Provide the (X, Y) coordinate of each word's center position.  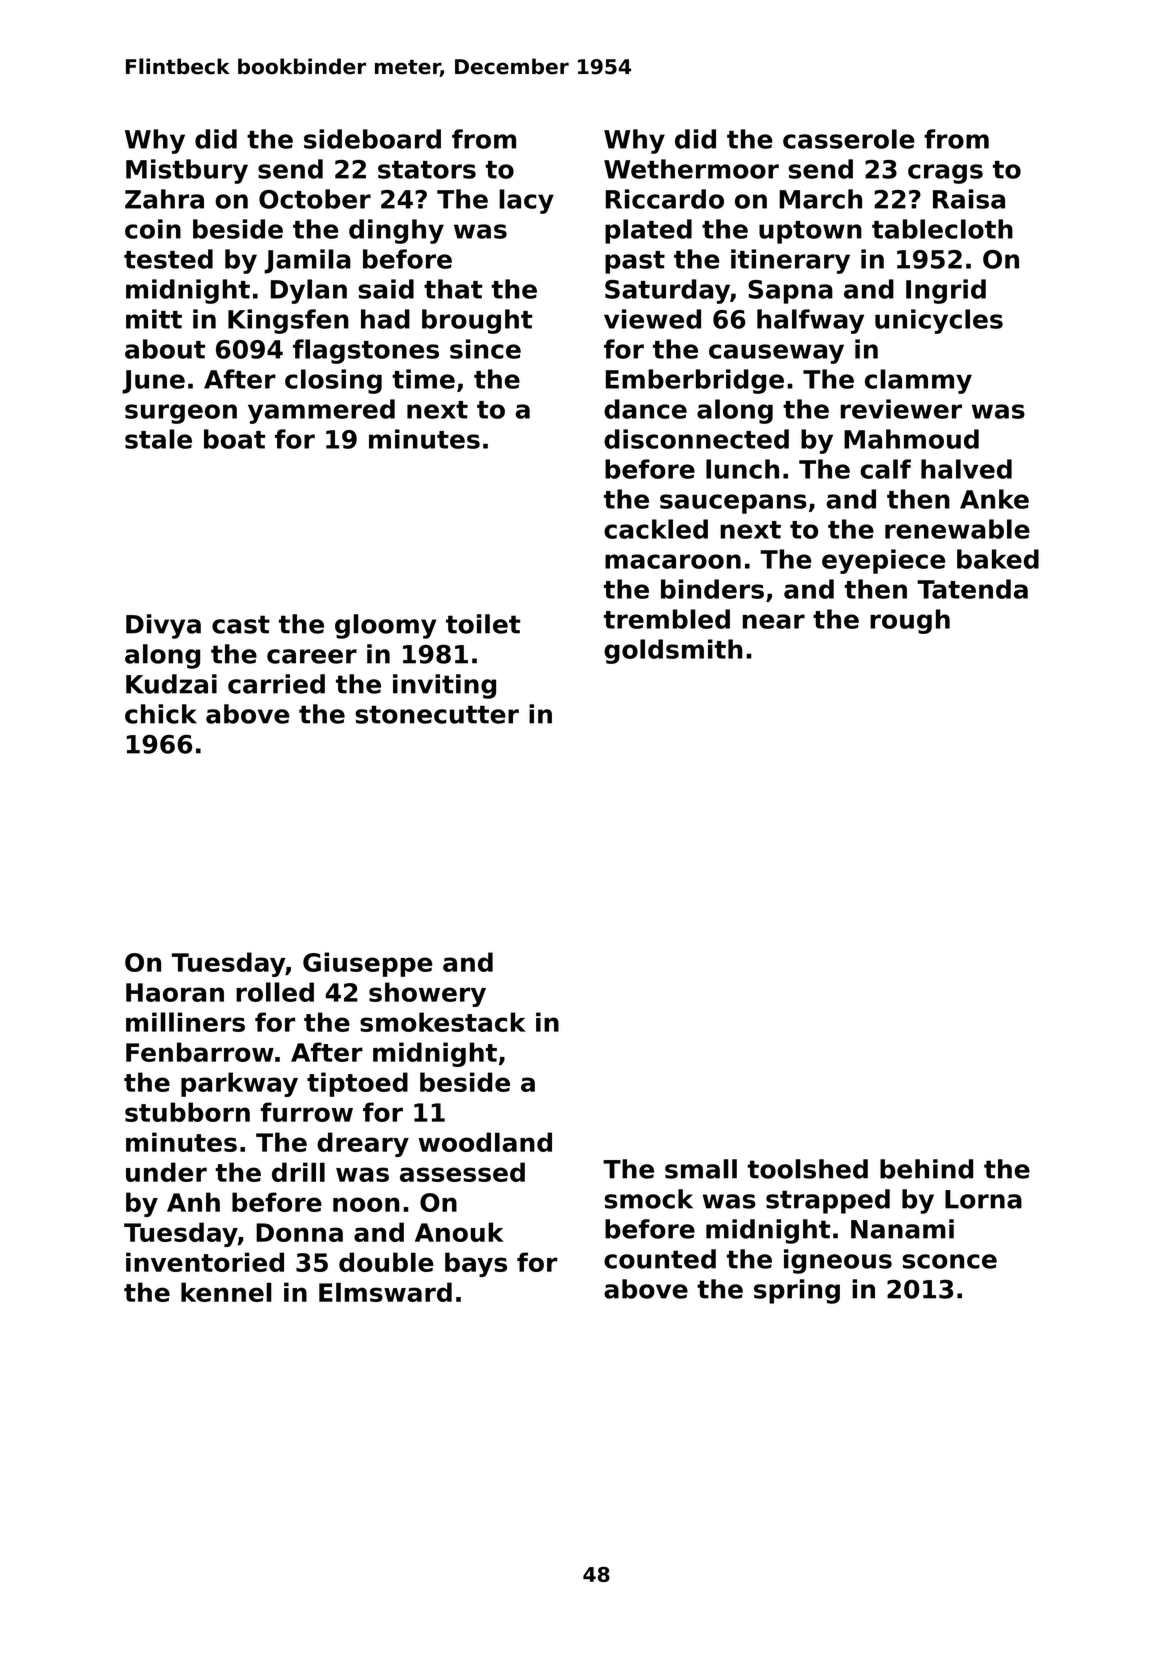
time (423, 379)
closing (333, 381)
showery (427, 994)
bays (476, 1264)
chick (161, 714)
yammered (321, 411)
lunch (742, 469)
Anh (193, 1202)
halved (966, 469)
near (774, 621)
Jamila (307, 261)
